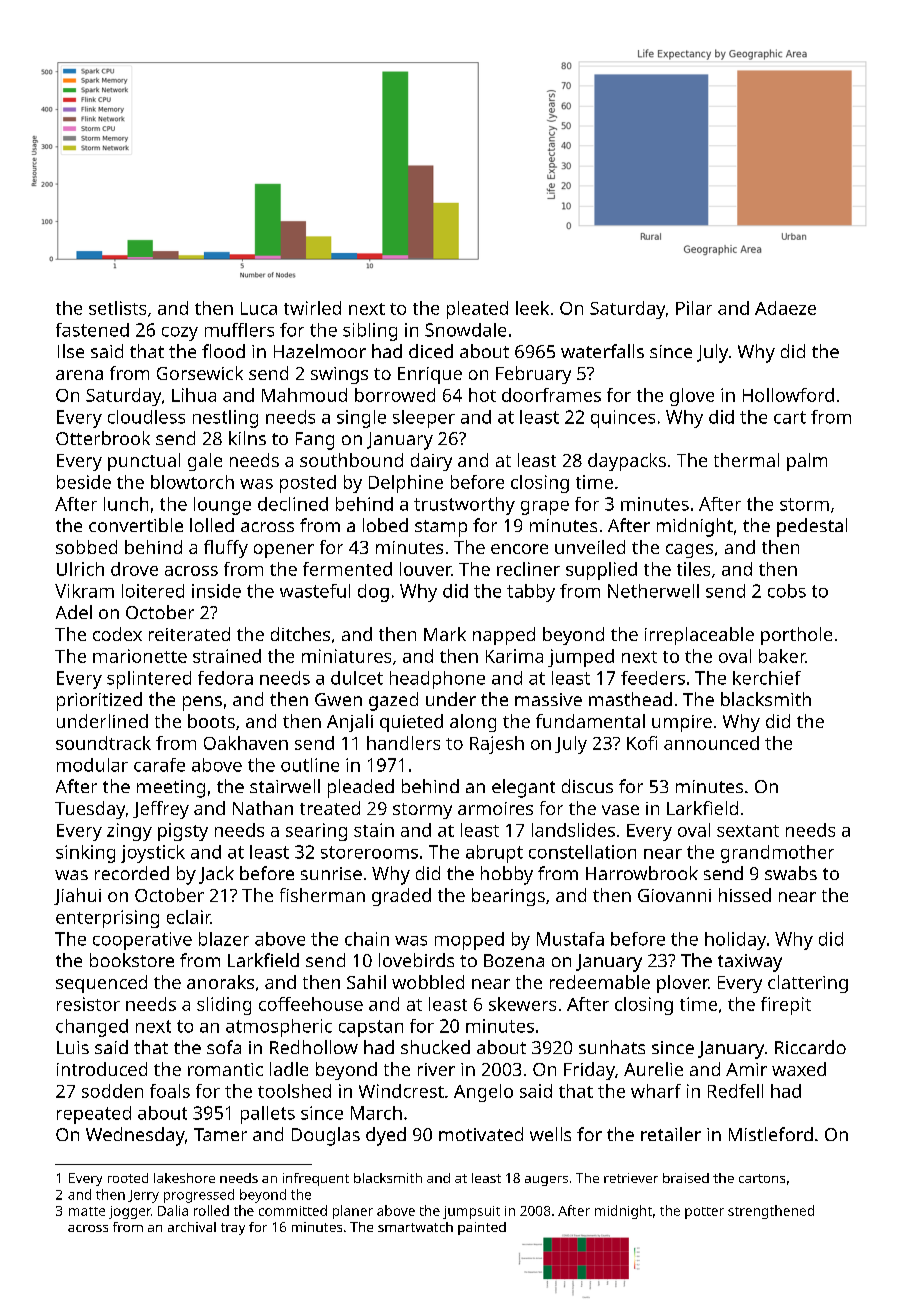 This image has height=1316, width=908. Describe the element at coordinates (682, 984) in the image. I see `plover` at that location.
